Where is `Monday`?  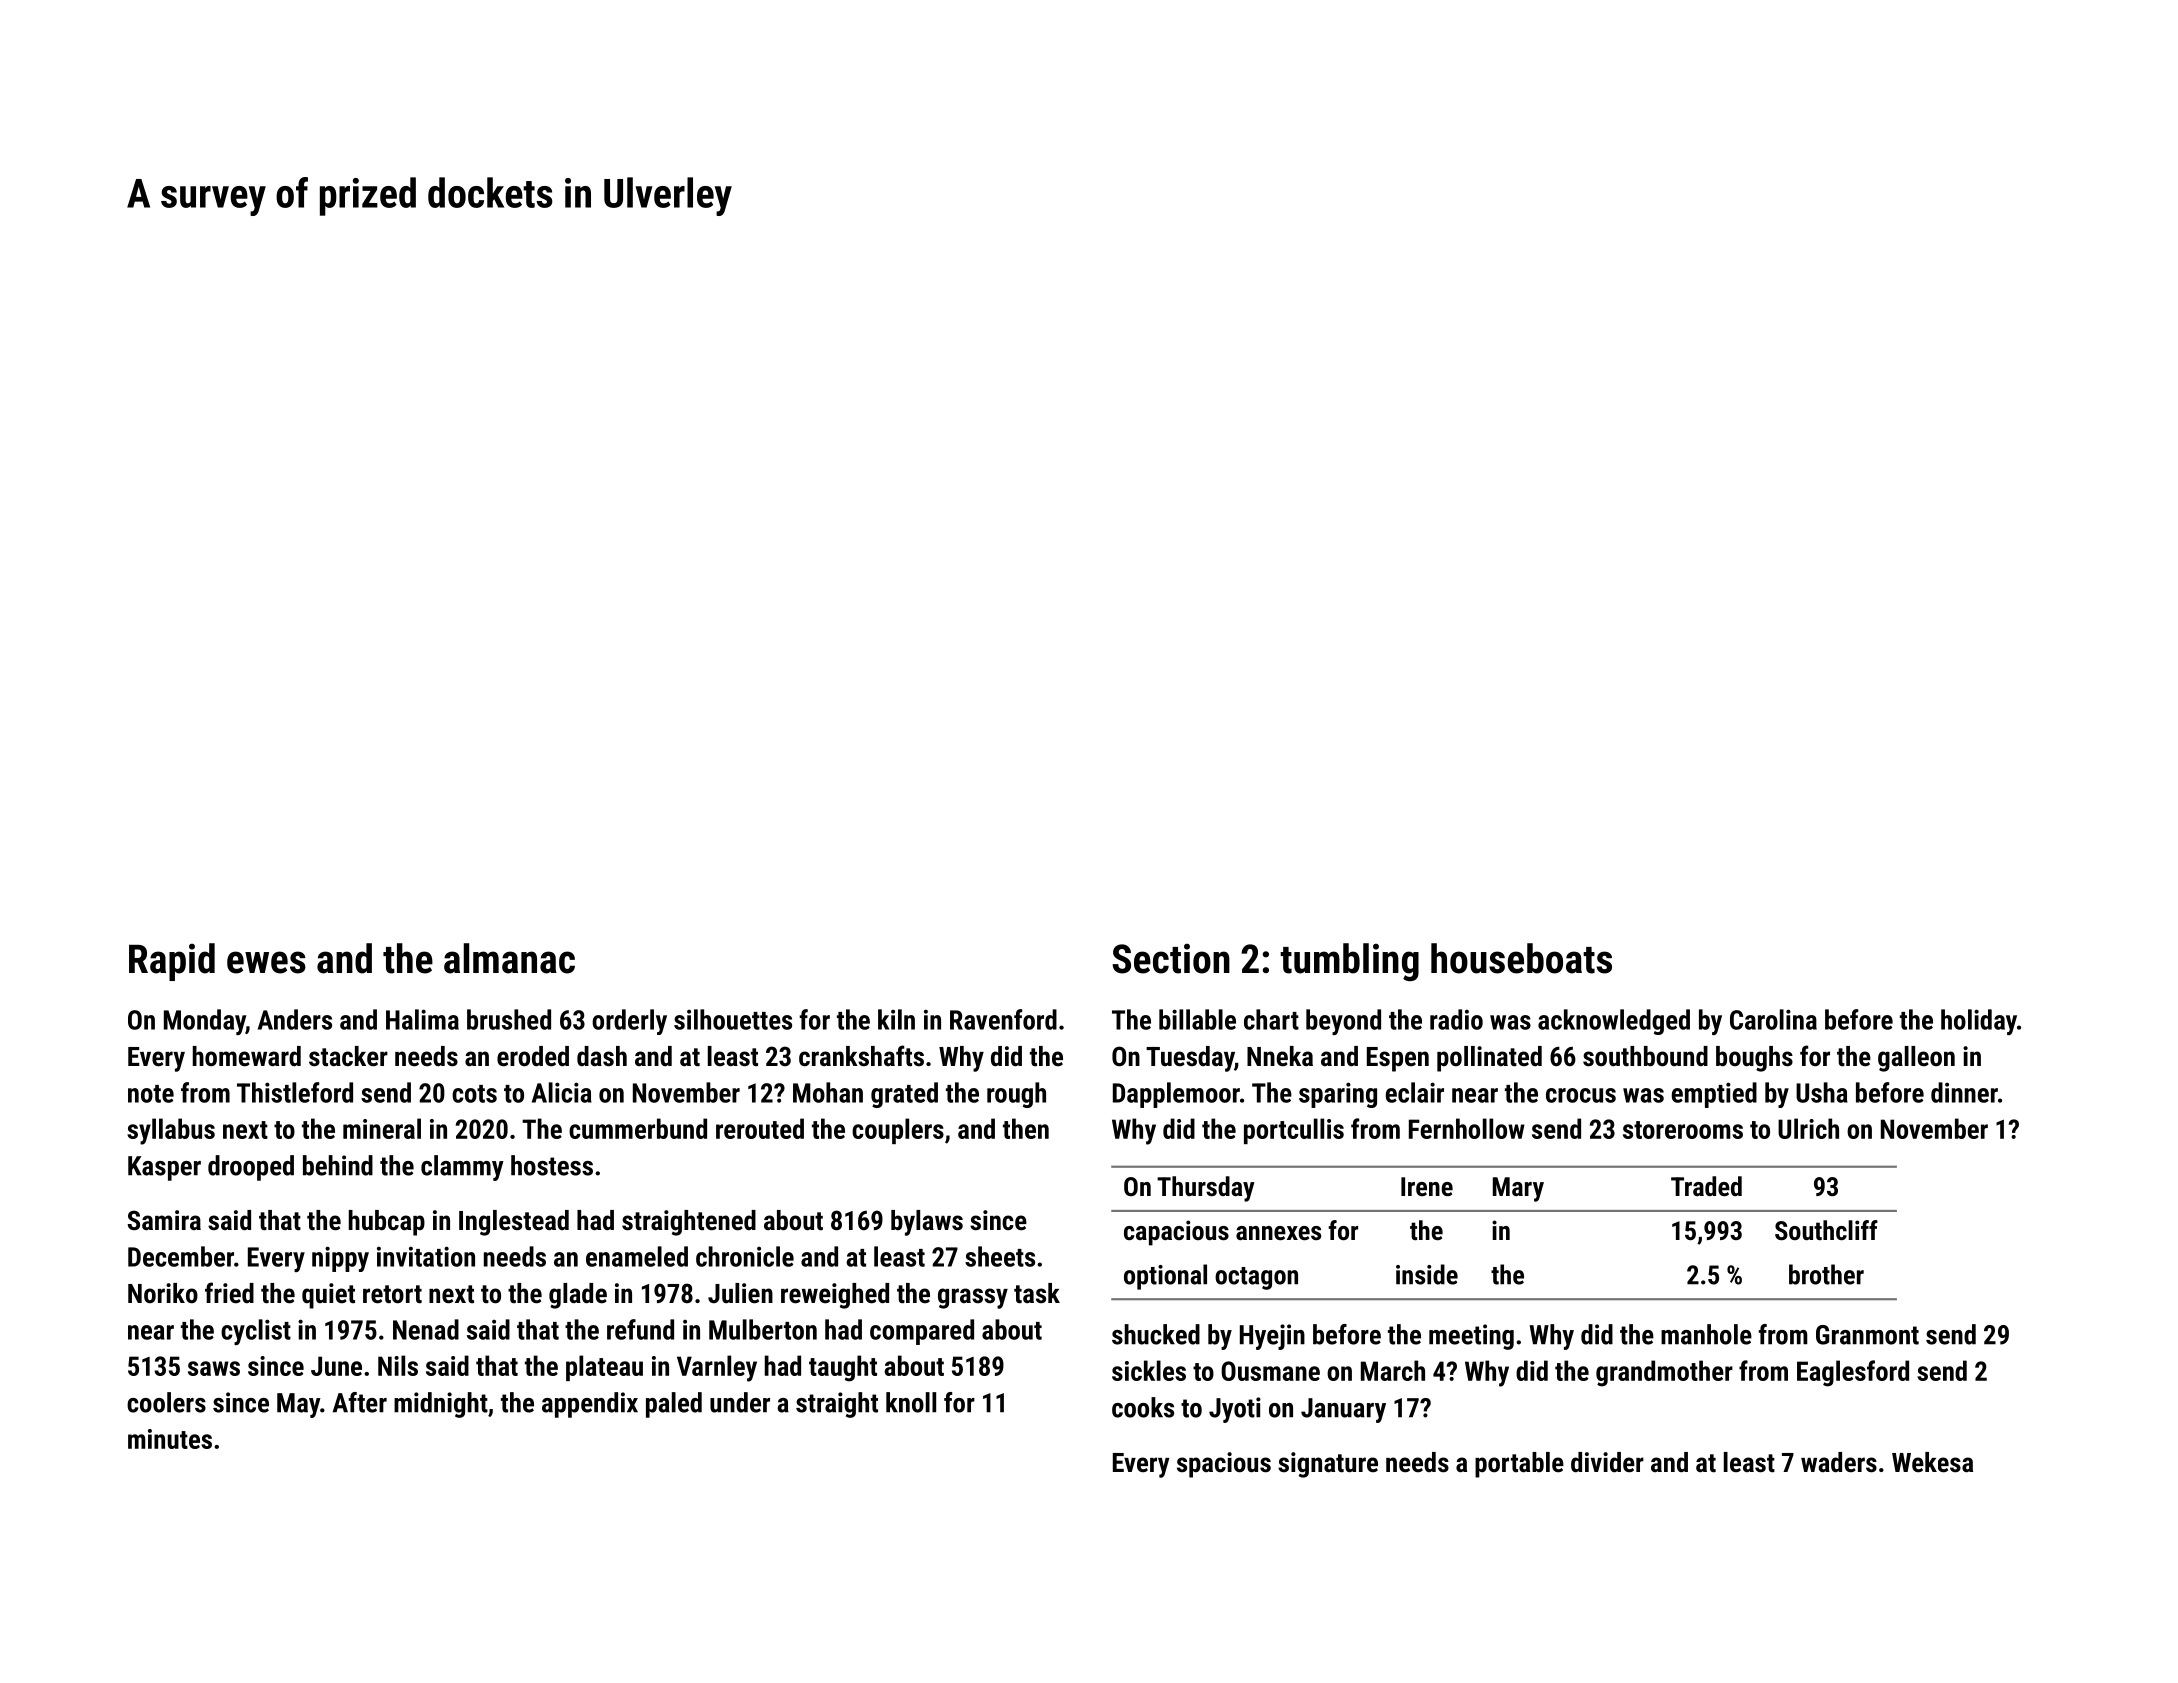
Monday is located at coordinates (205, 1022).
